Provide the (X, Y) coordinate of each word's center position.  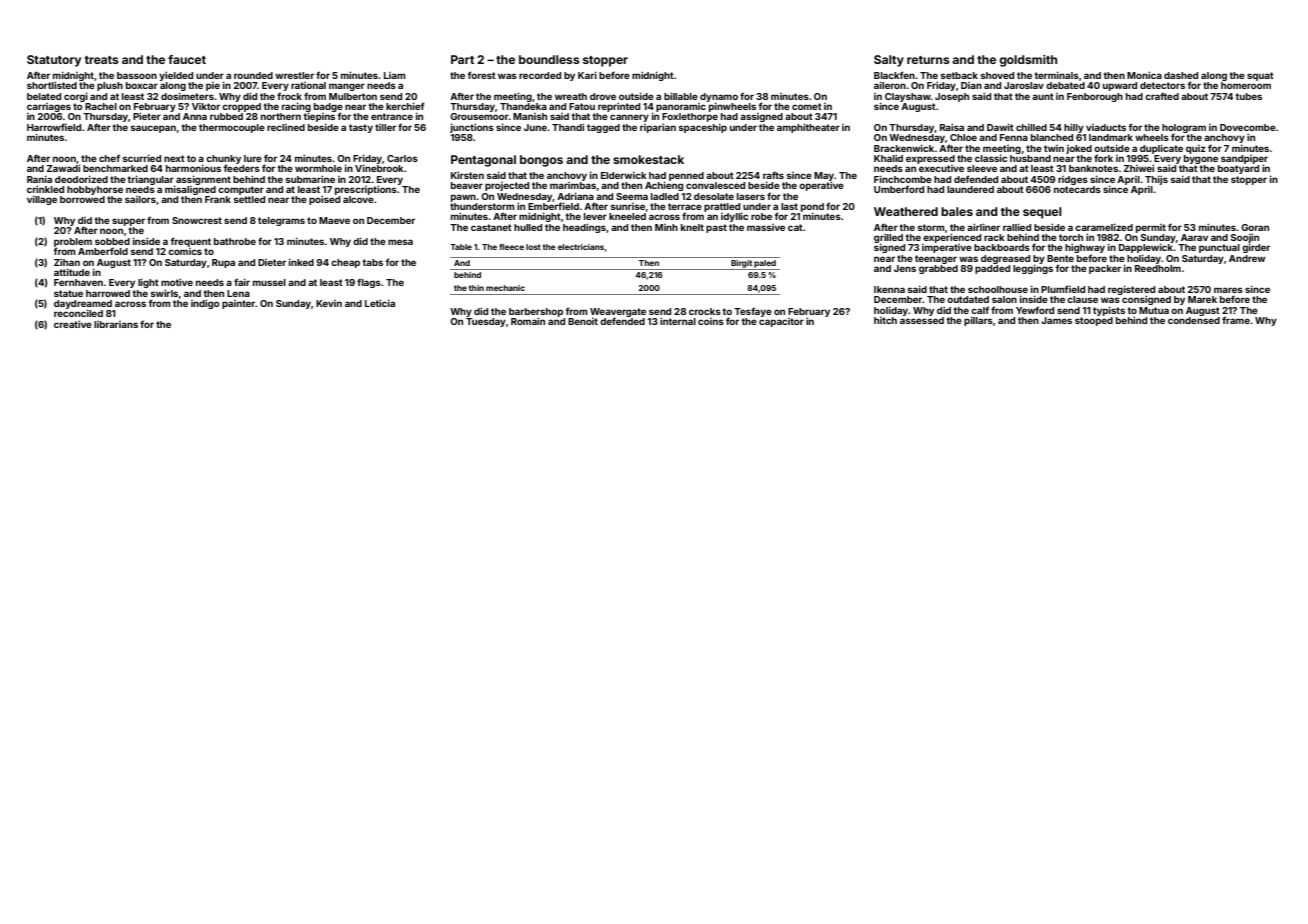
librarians (116, 324)
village (42, 200)
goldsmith (1028, 61)
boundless (549, 59)
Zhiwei (1139, 168)
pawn (463, 198)
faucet (187, 59)
